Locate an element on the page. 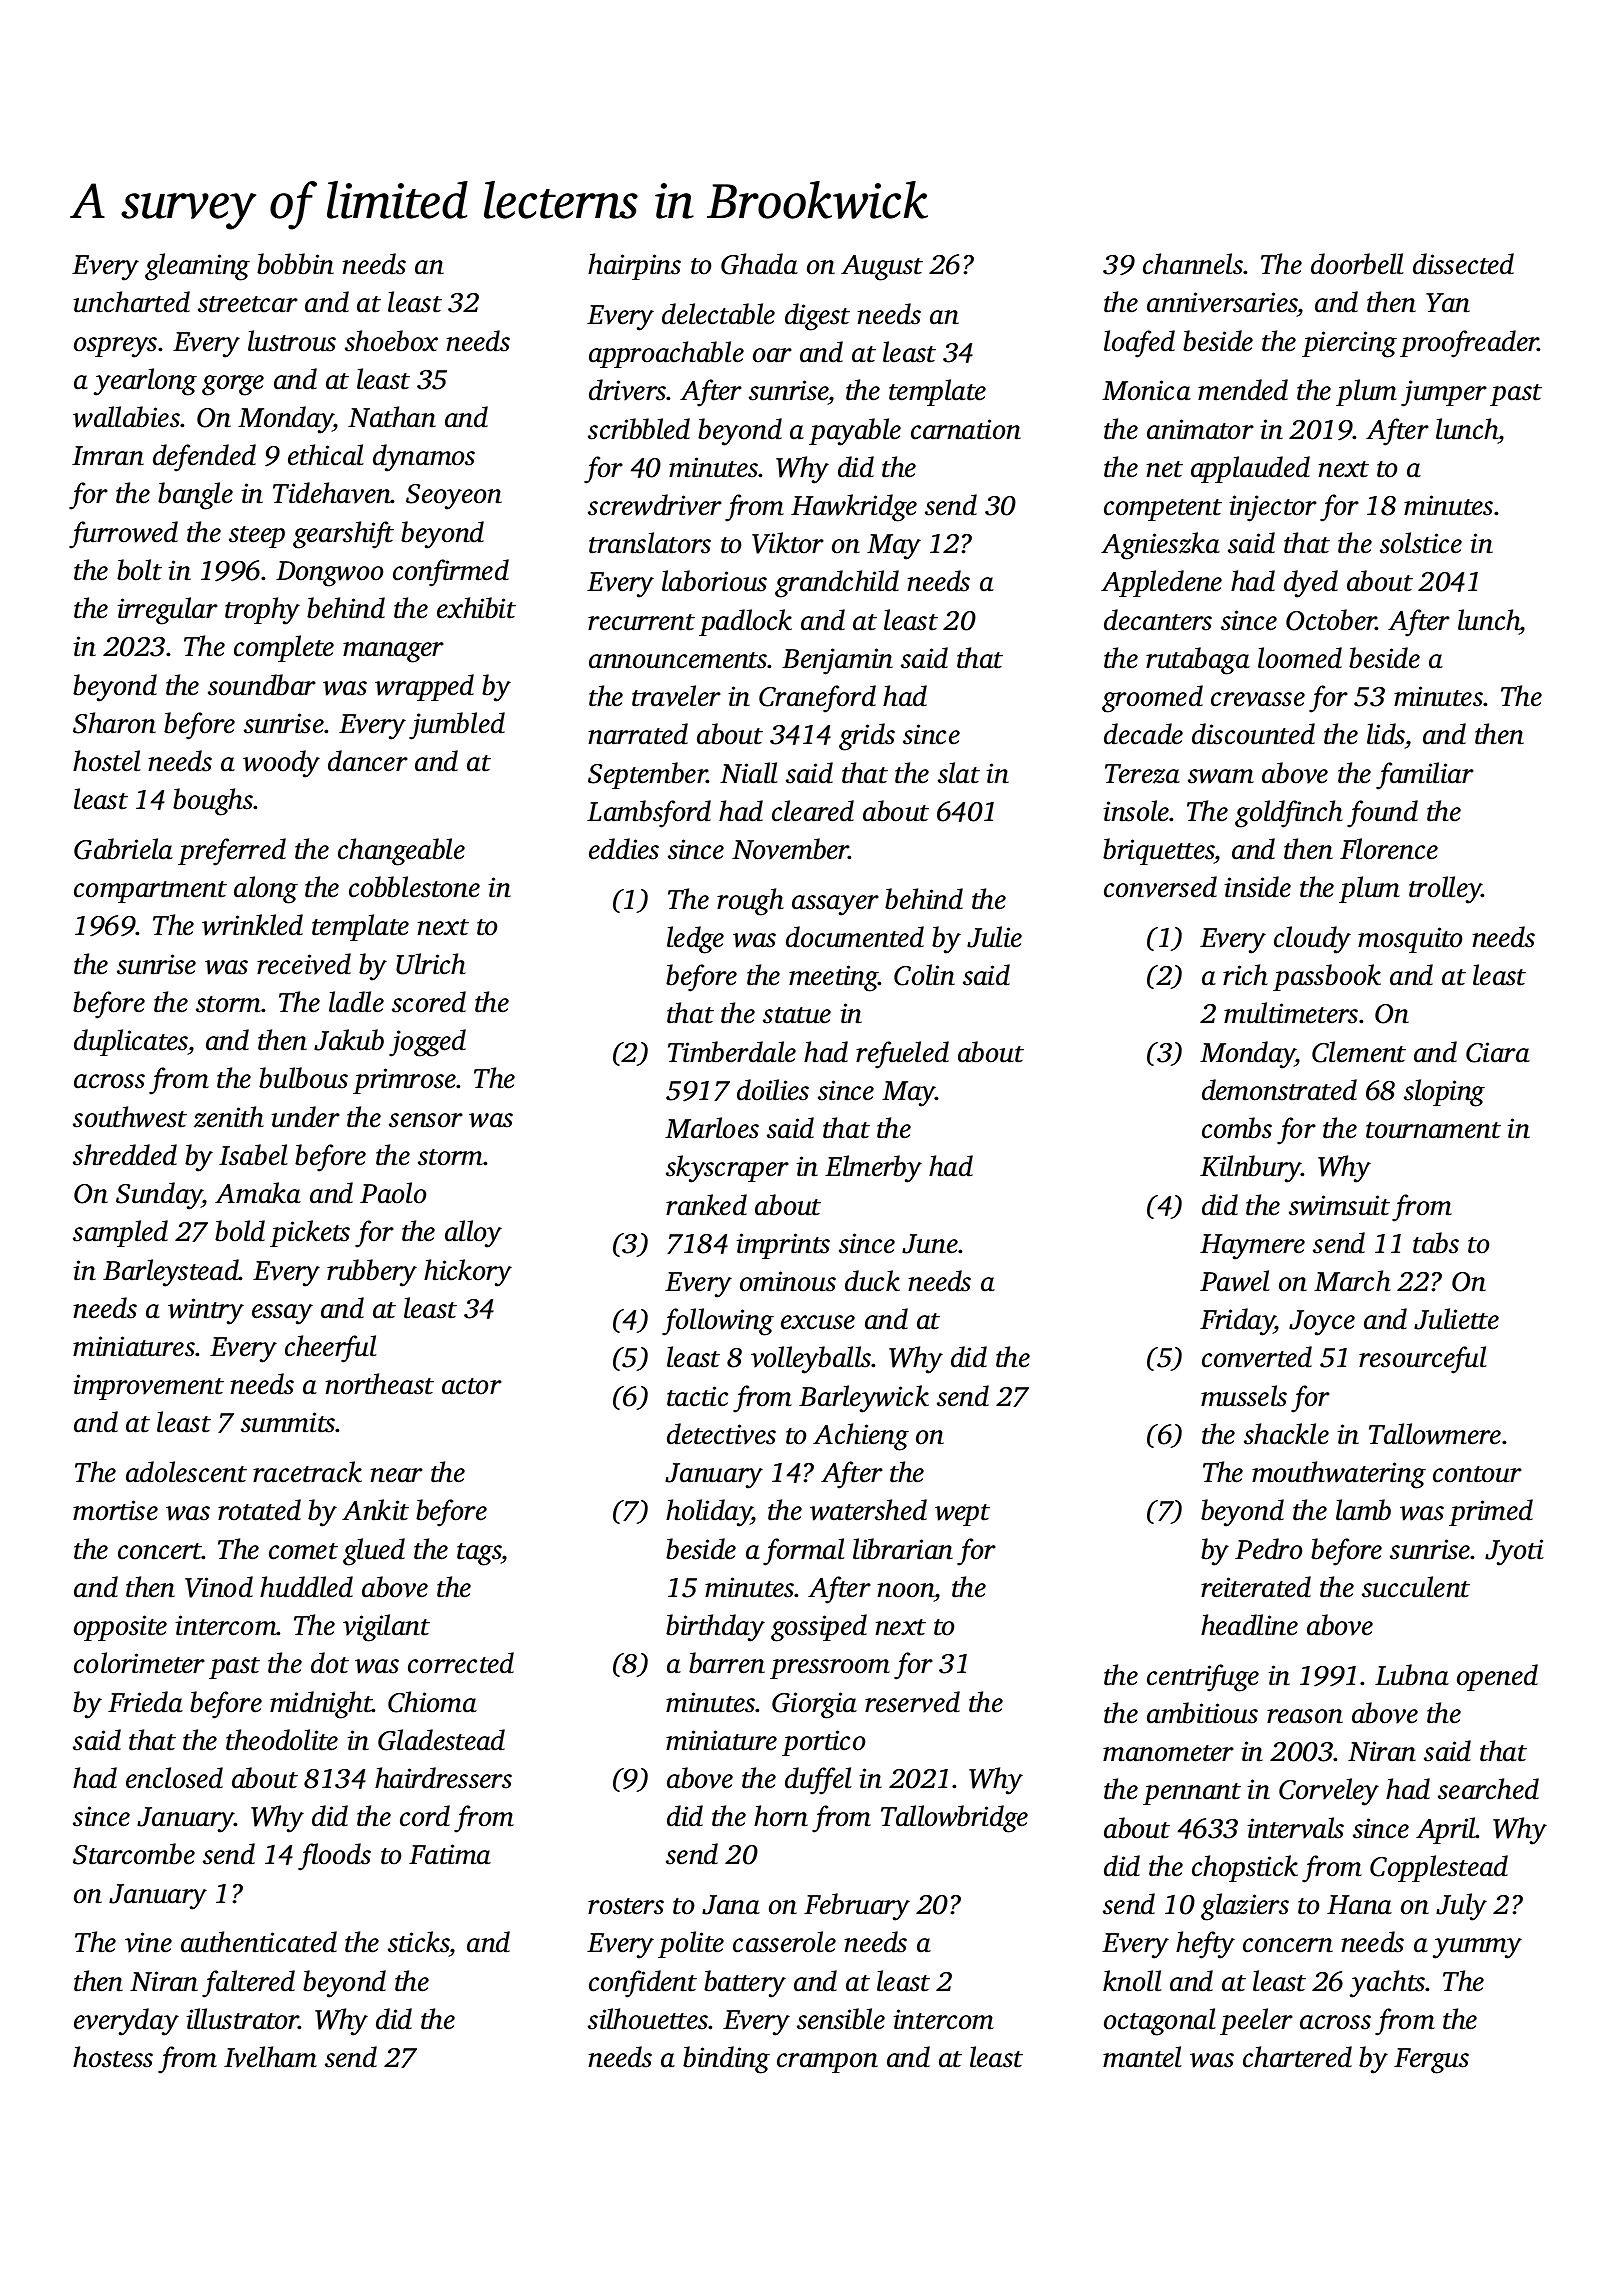 The height and width of the image is (2292, 1620). sampled is located at coordinates (120, 1233).
